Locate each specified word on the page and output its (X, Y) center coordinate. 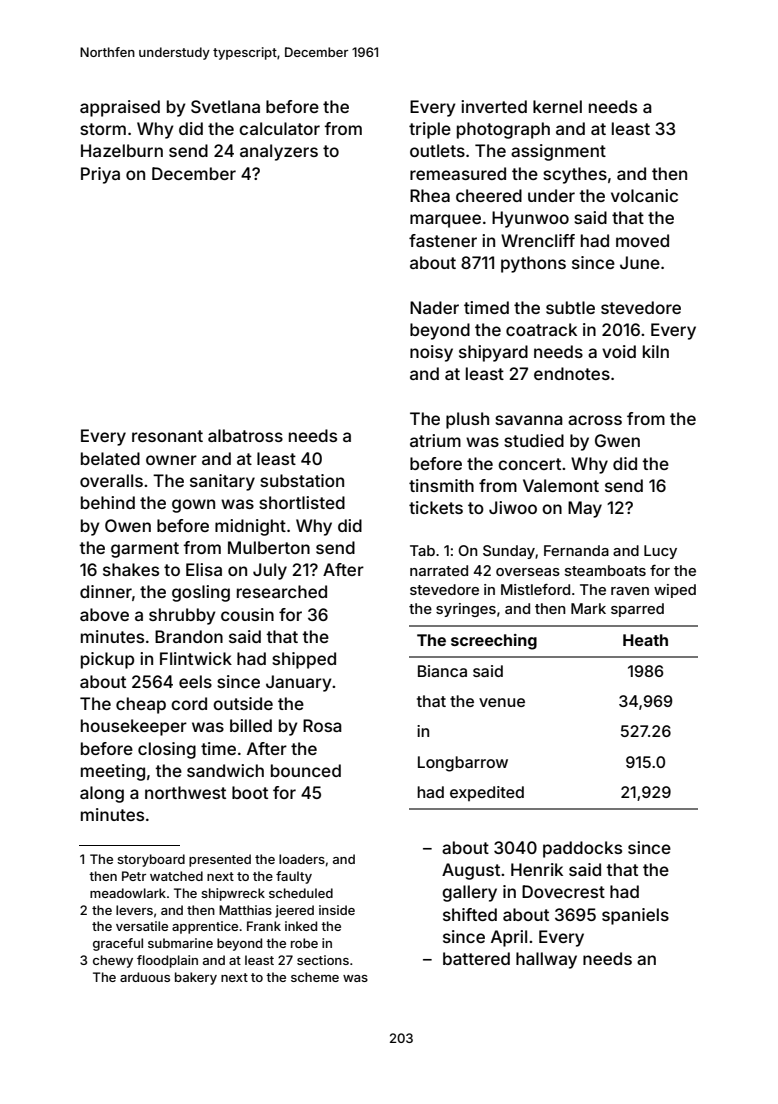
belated (110, 458)
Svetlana (225, 106)
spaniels (635, 916)
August (471, 871)
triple (430, 130)
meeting (113, 772)
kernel (557, 106)
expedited (487, 793)
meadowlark (128, 893)
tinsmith (441, 485)
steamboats (605, 570)
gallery (469, 893)
